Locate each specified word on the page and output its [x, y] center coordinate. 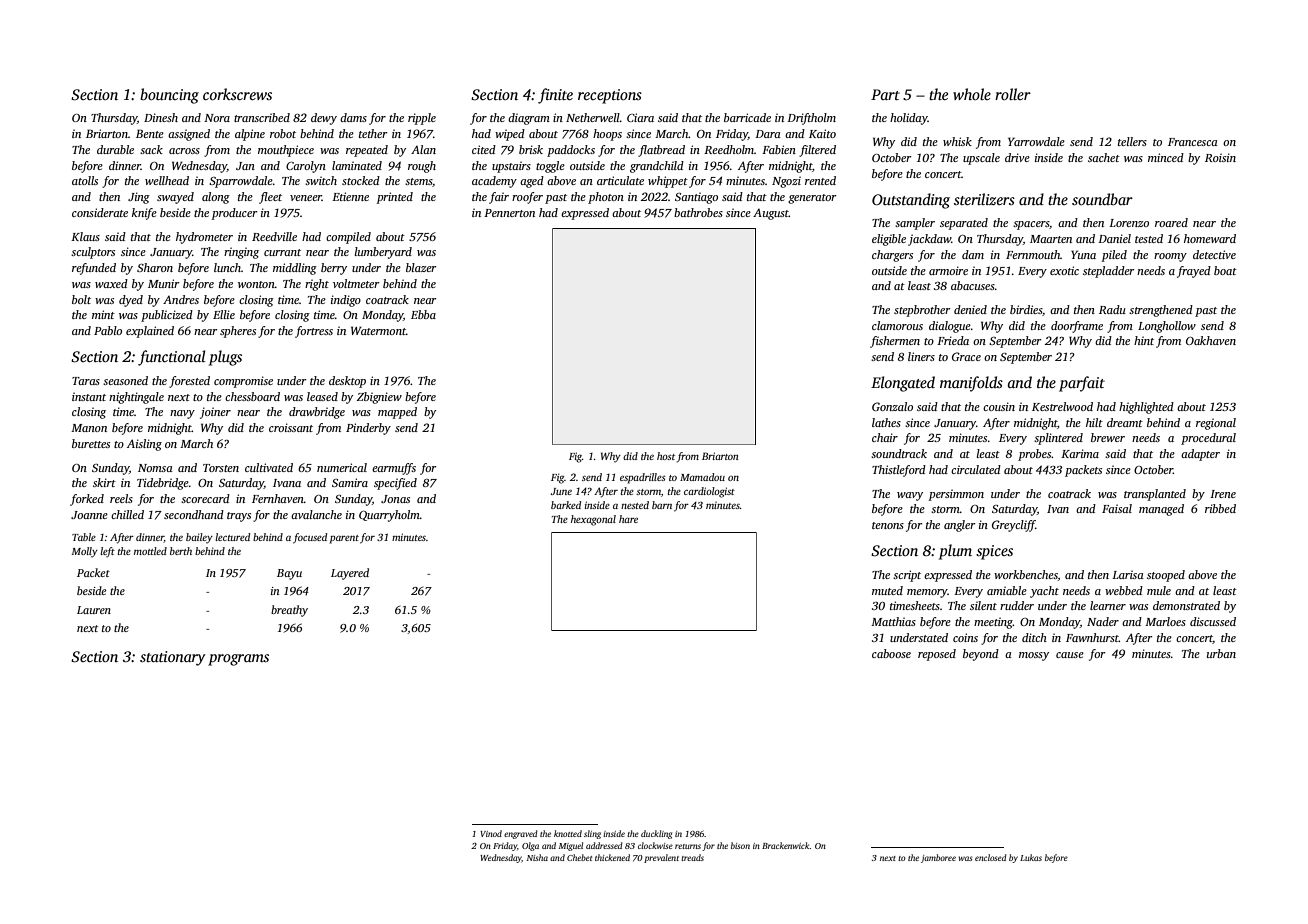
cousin [999, 406]
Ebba [423, 314]
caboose [891, 653]
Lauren [94, 610]
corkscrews [237, 94]
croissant [291, 427]
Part [885, 94]
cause [1070, 655]
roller [1013, 94]
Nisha [537, 857]
